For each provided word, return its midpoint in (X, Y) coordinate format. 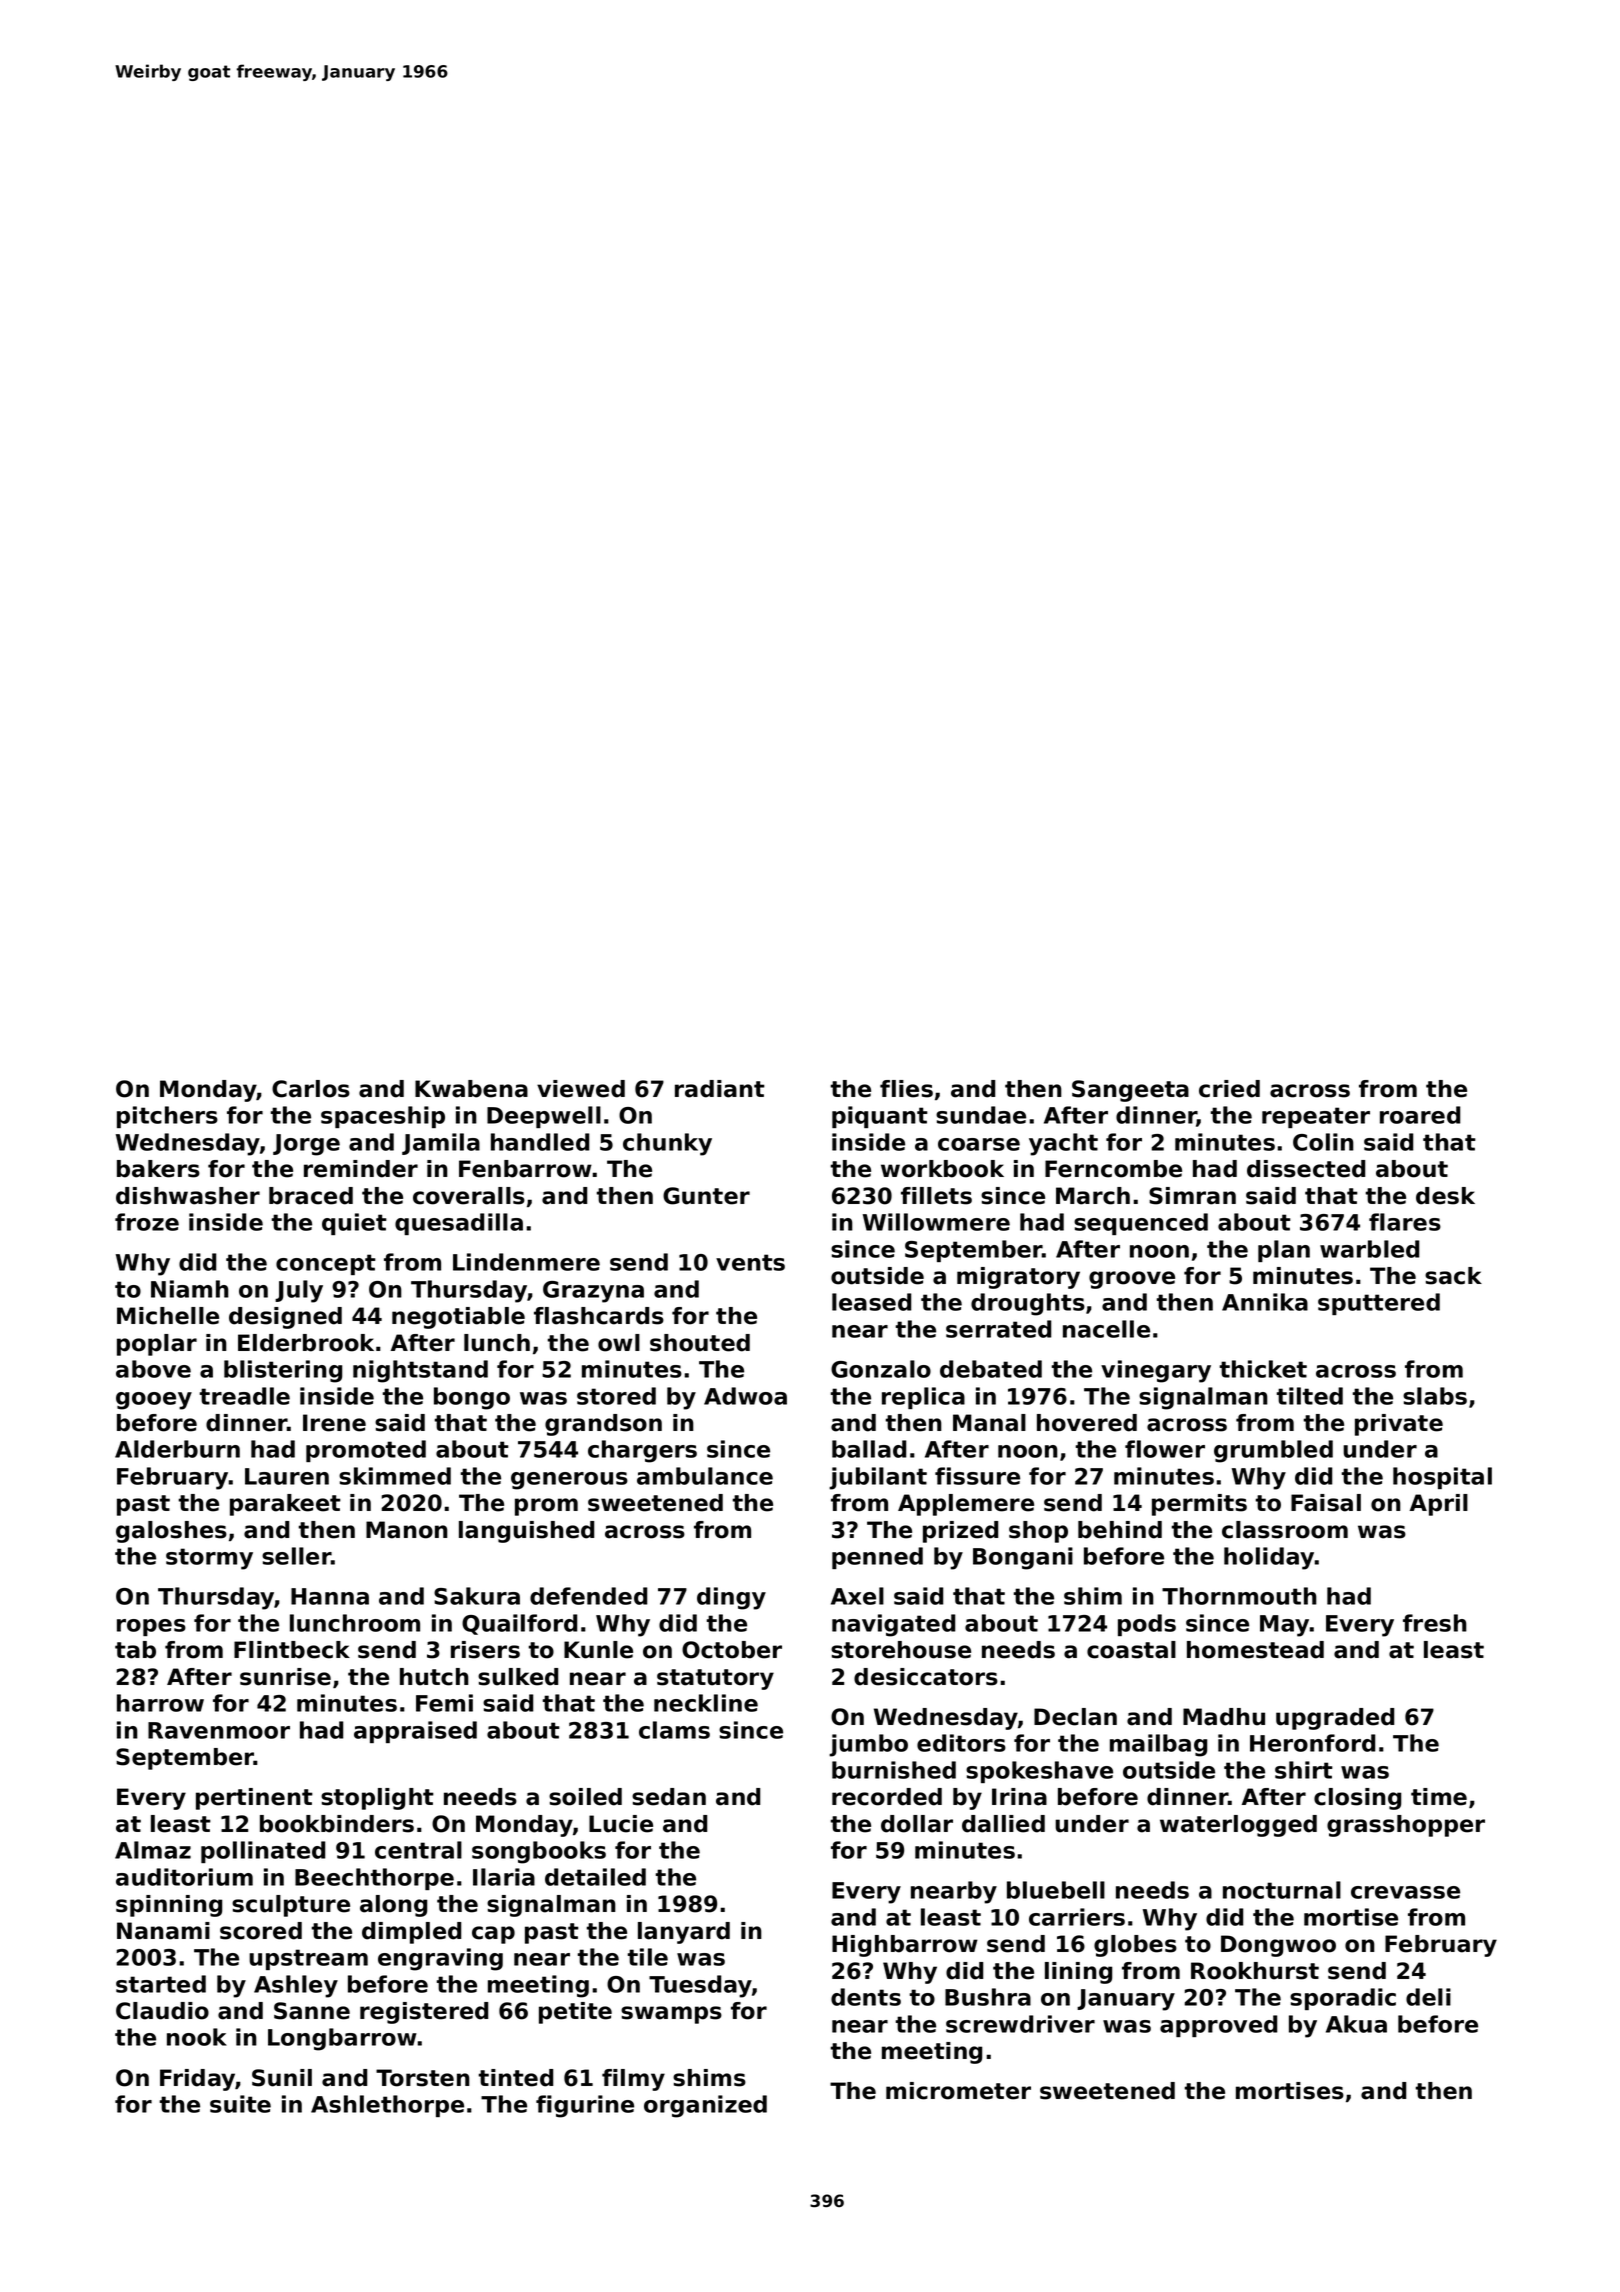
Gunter (706, 1196)
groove (1132, 1280)
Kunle (598, 1650)
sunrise (285, 1677)
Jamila (441, 1144)
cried (1229, 1089)
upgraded (1335, 1719)
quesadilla (459, 1224)
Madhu (1224, 1717)
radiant (720, 1089)
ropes (151, 1627)
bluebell (1056, 1890)
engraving (440, 1959)
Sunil (282, 2078)
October (732, 1650)
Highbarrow (905, 1946)
